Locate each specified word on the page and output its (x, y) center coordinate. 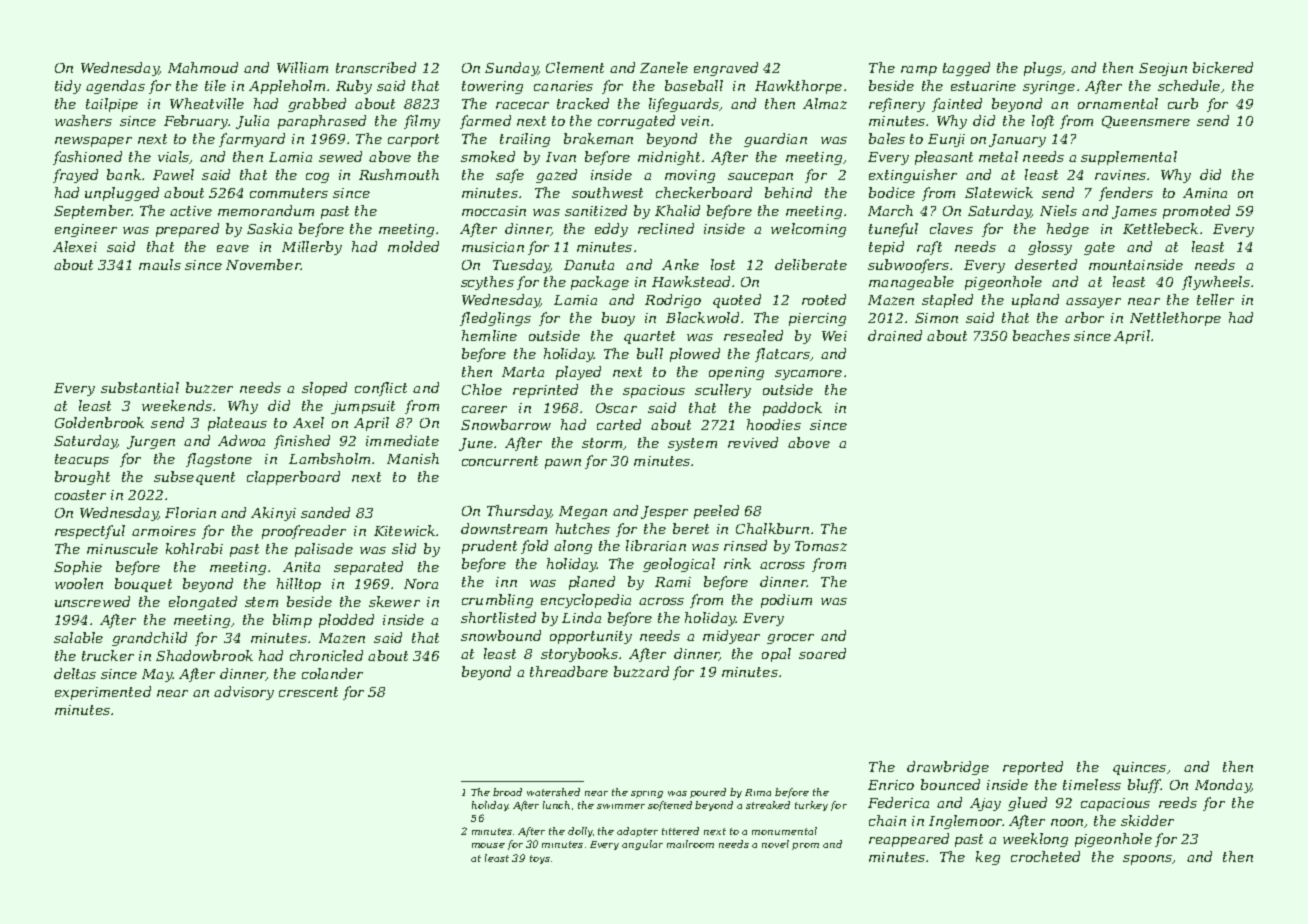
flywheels (1216, 283)
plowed (695, 355)
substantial (140, 387)
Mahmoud (203, 67)
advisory (244, 693)
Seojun (1163, 69)
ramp (919, 71)
